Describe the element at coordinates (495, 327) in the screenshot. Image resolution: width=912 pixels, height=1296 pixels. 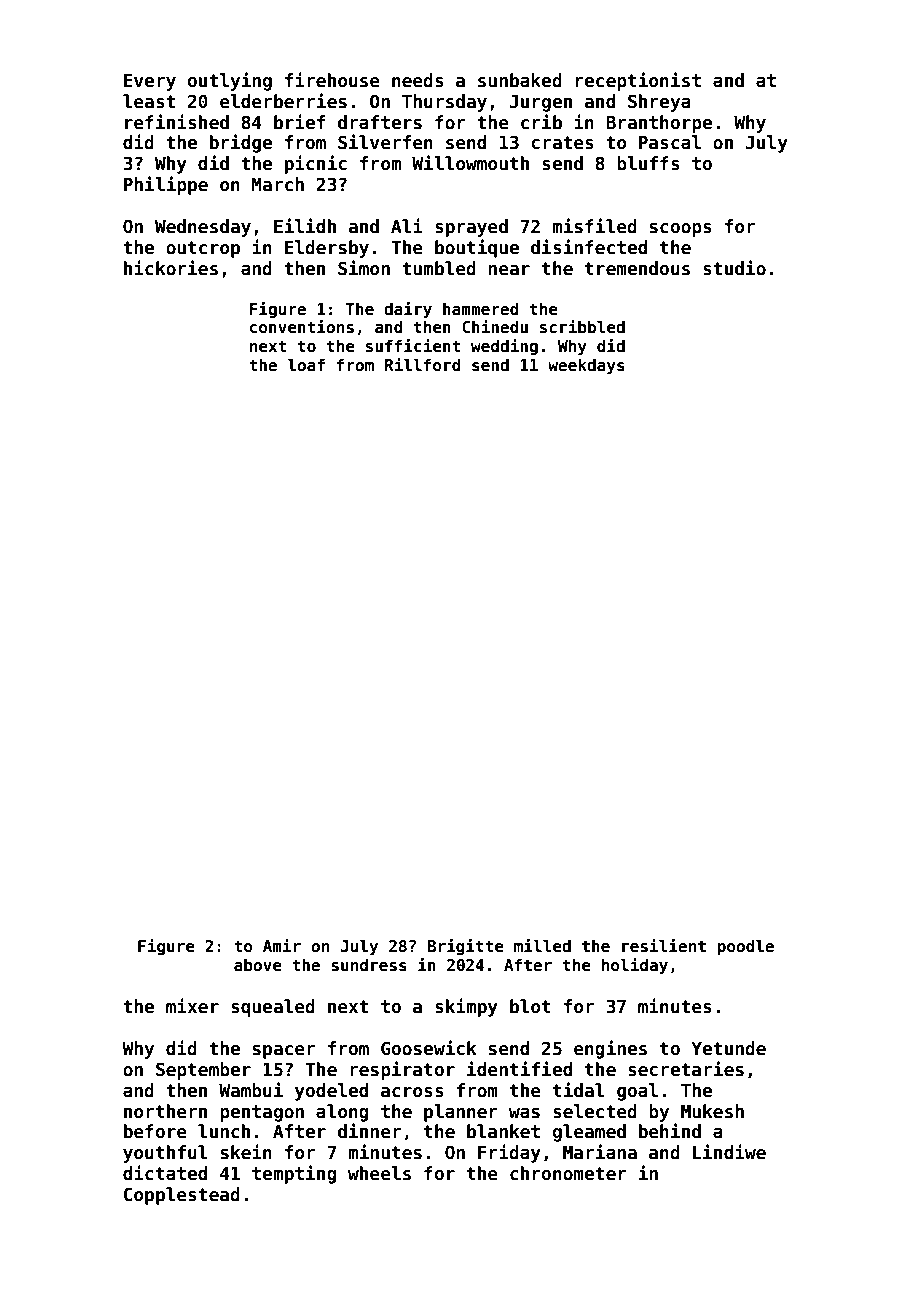
I see `Chinedu` at that location.
